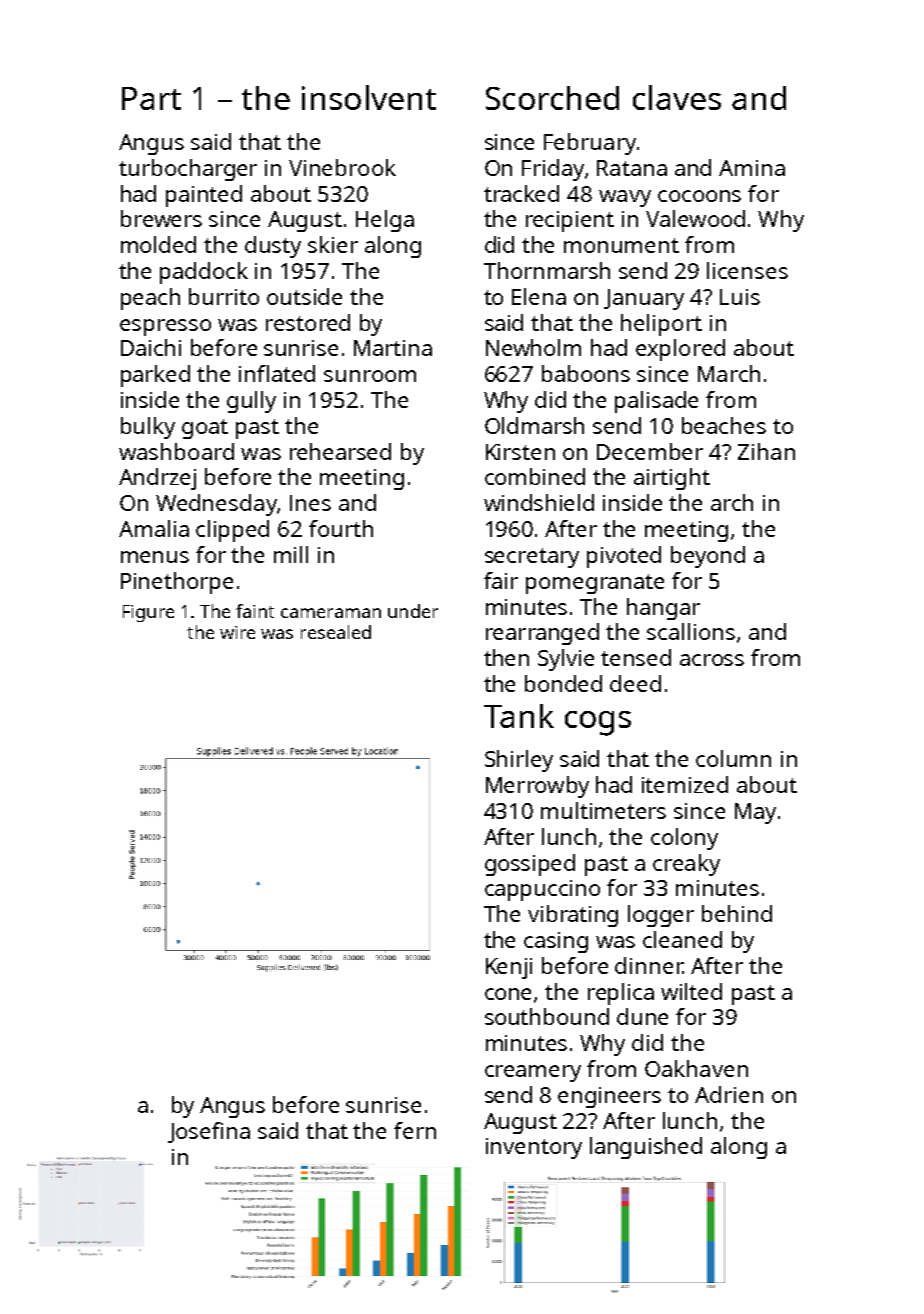  What do you see at coordinates (209, 1132) in the screenshot?
I see `Josefina` at bounding box center [209, 1132].
